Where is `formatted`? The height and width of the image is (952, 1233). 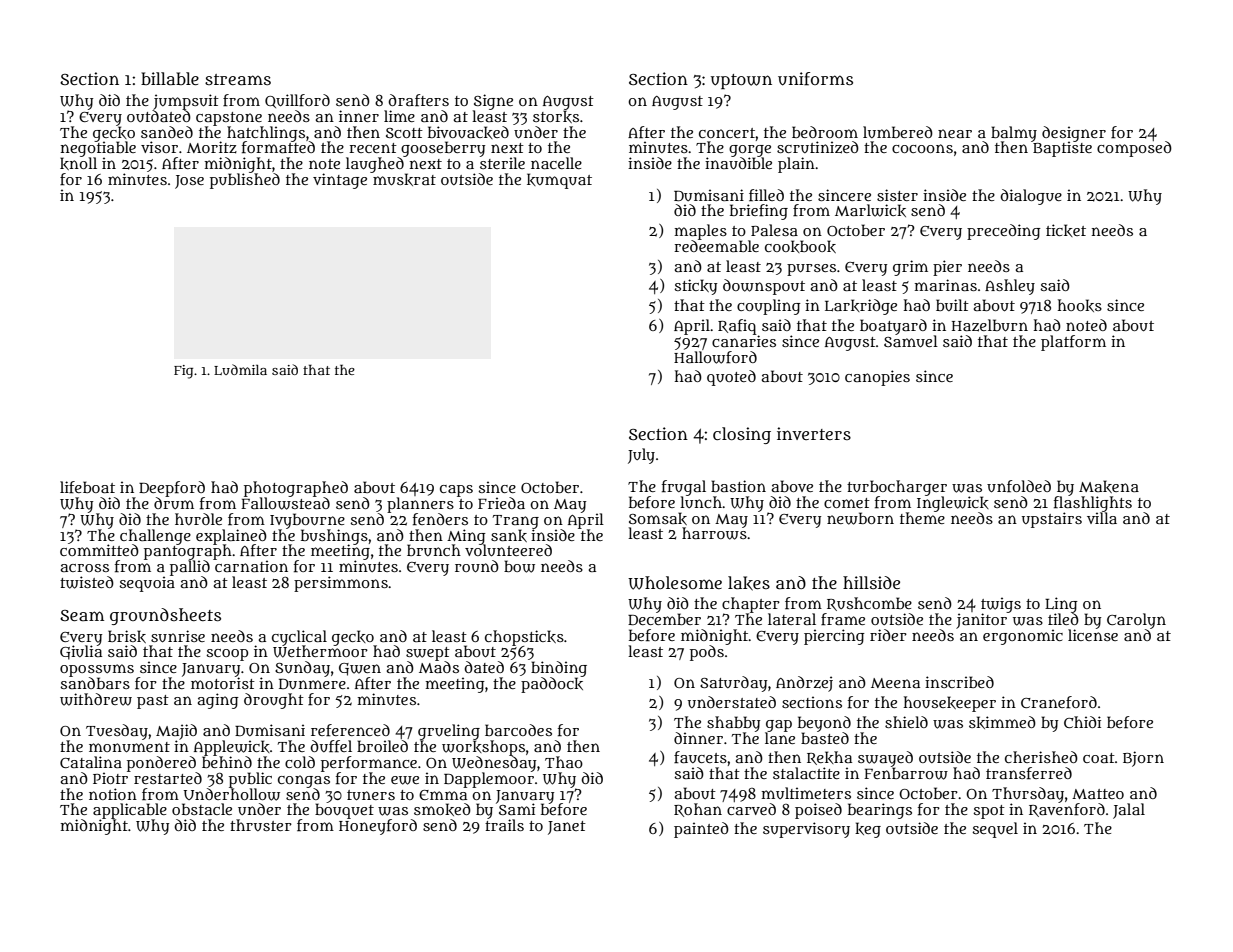
formatted is located at coordinates (278, 147).
